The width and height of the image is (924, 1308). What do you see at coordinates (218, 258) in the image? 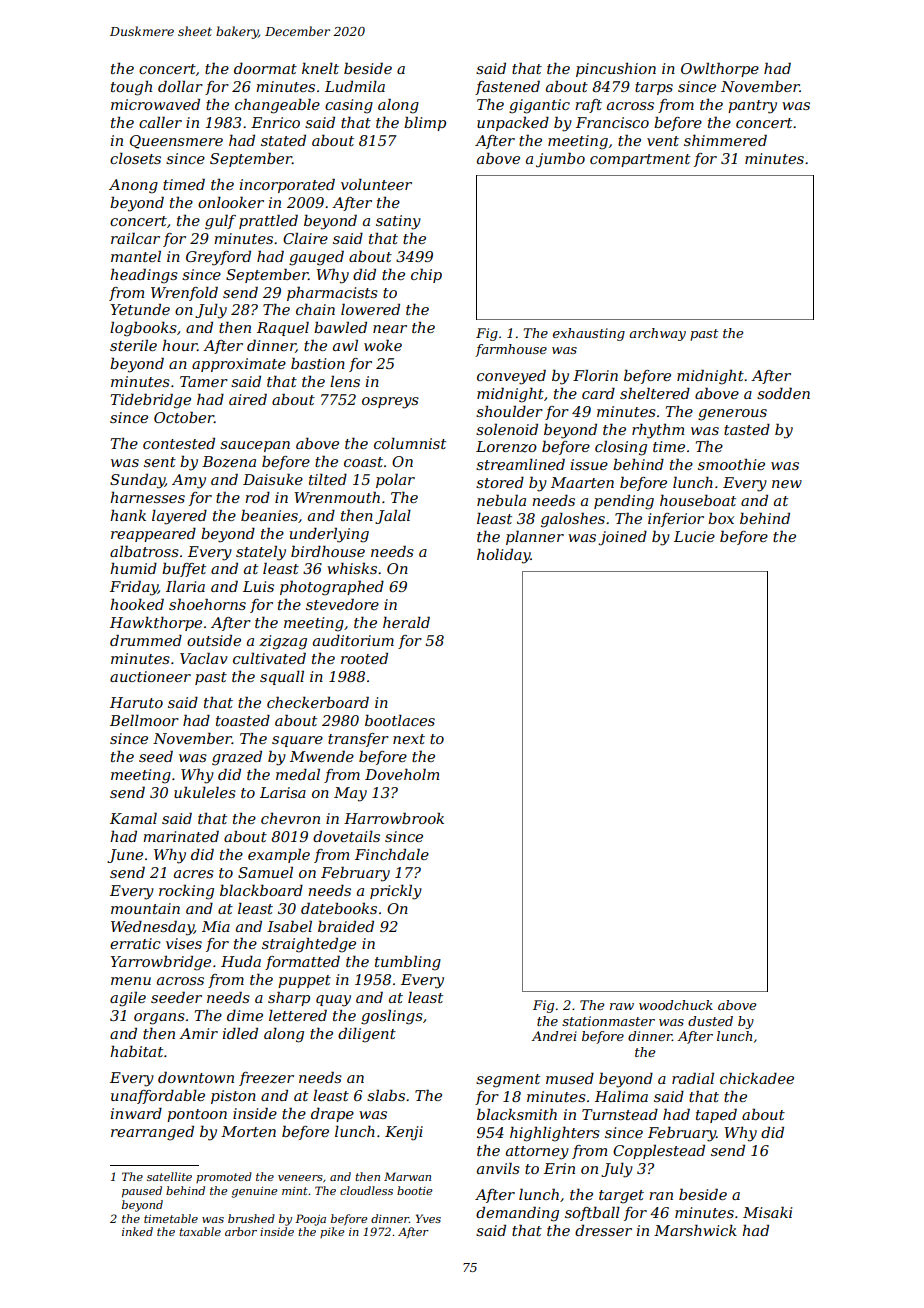
I see `Greyford` at bounding box center [218, 258].
